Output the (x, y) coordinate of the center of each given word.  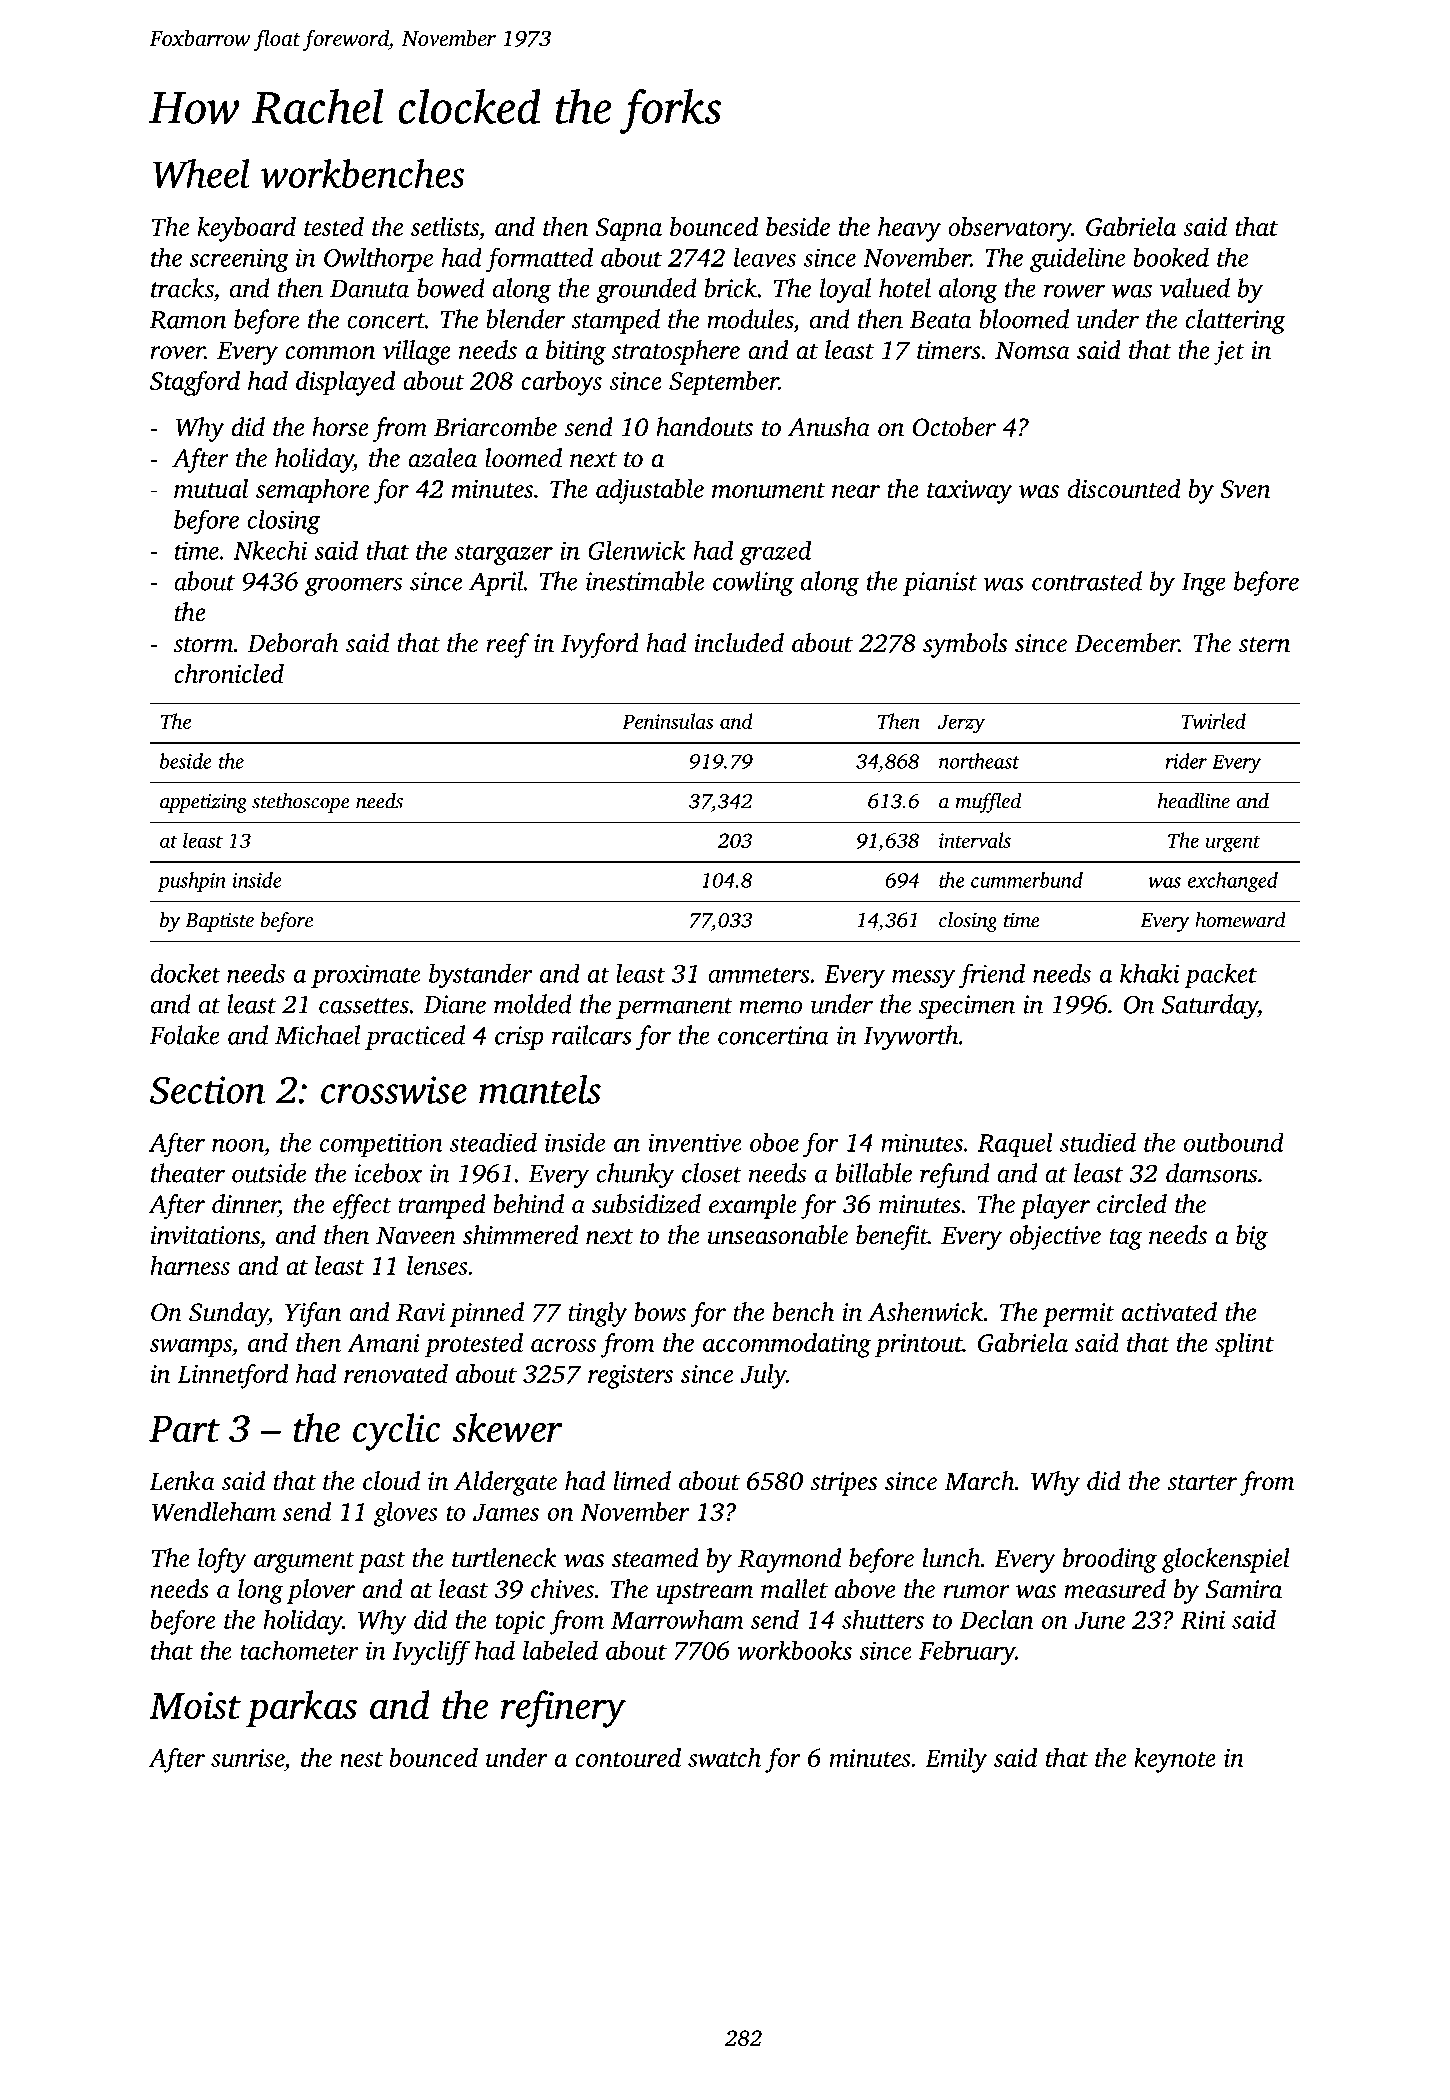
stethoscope (301, 803)
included (739, 643)
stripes (843, 1484)
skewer (507, 1427)
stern (1264, 645)
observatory (1009, 229)
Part (184, 1429)
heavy (909, 229)
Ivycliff (431, 1653)
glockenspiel (1226, 1560)
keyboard (247, 229)
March (979, 1481)
